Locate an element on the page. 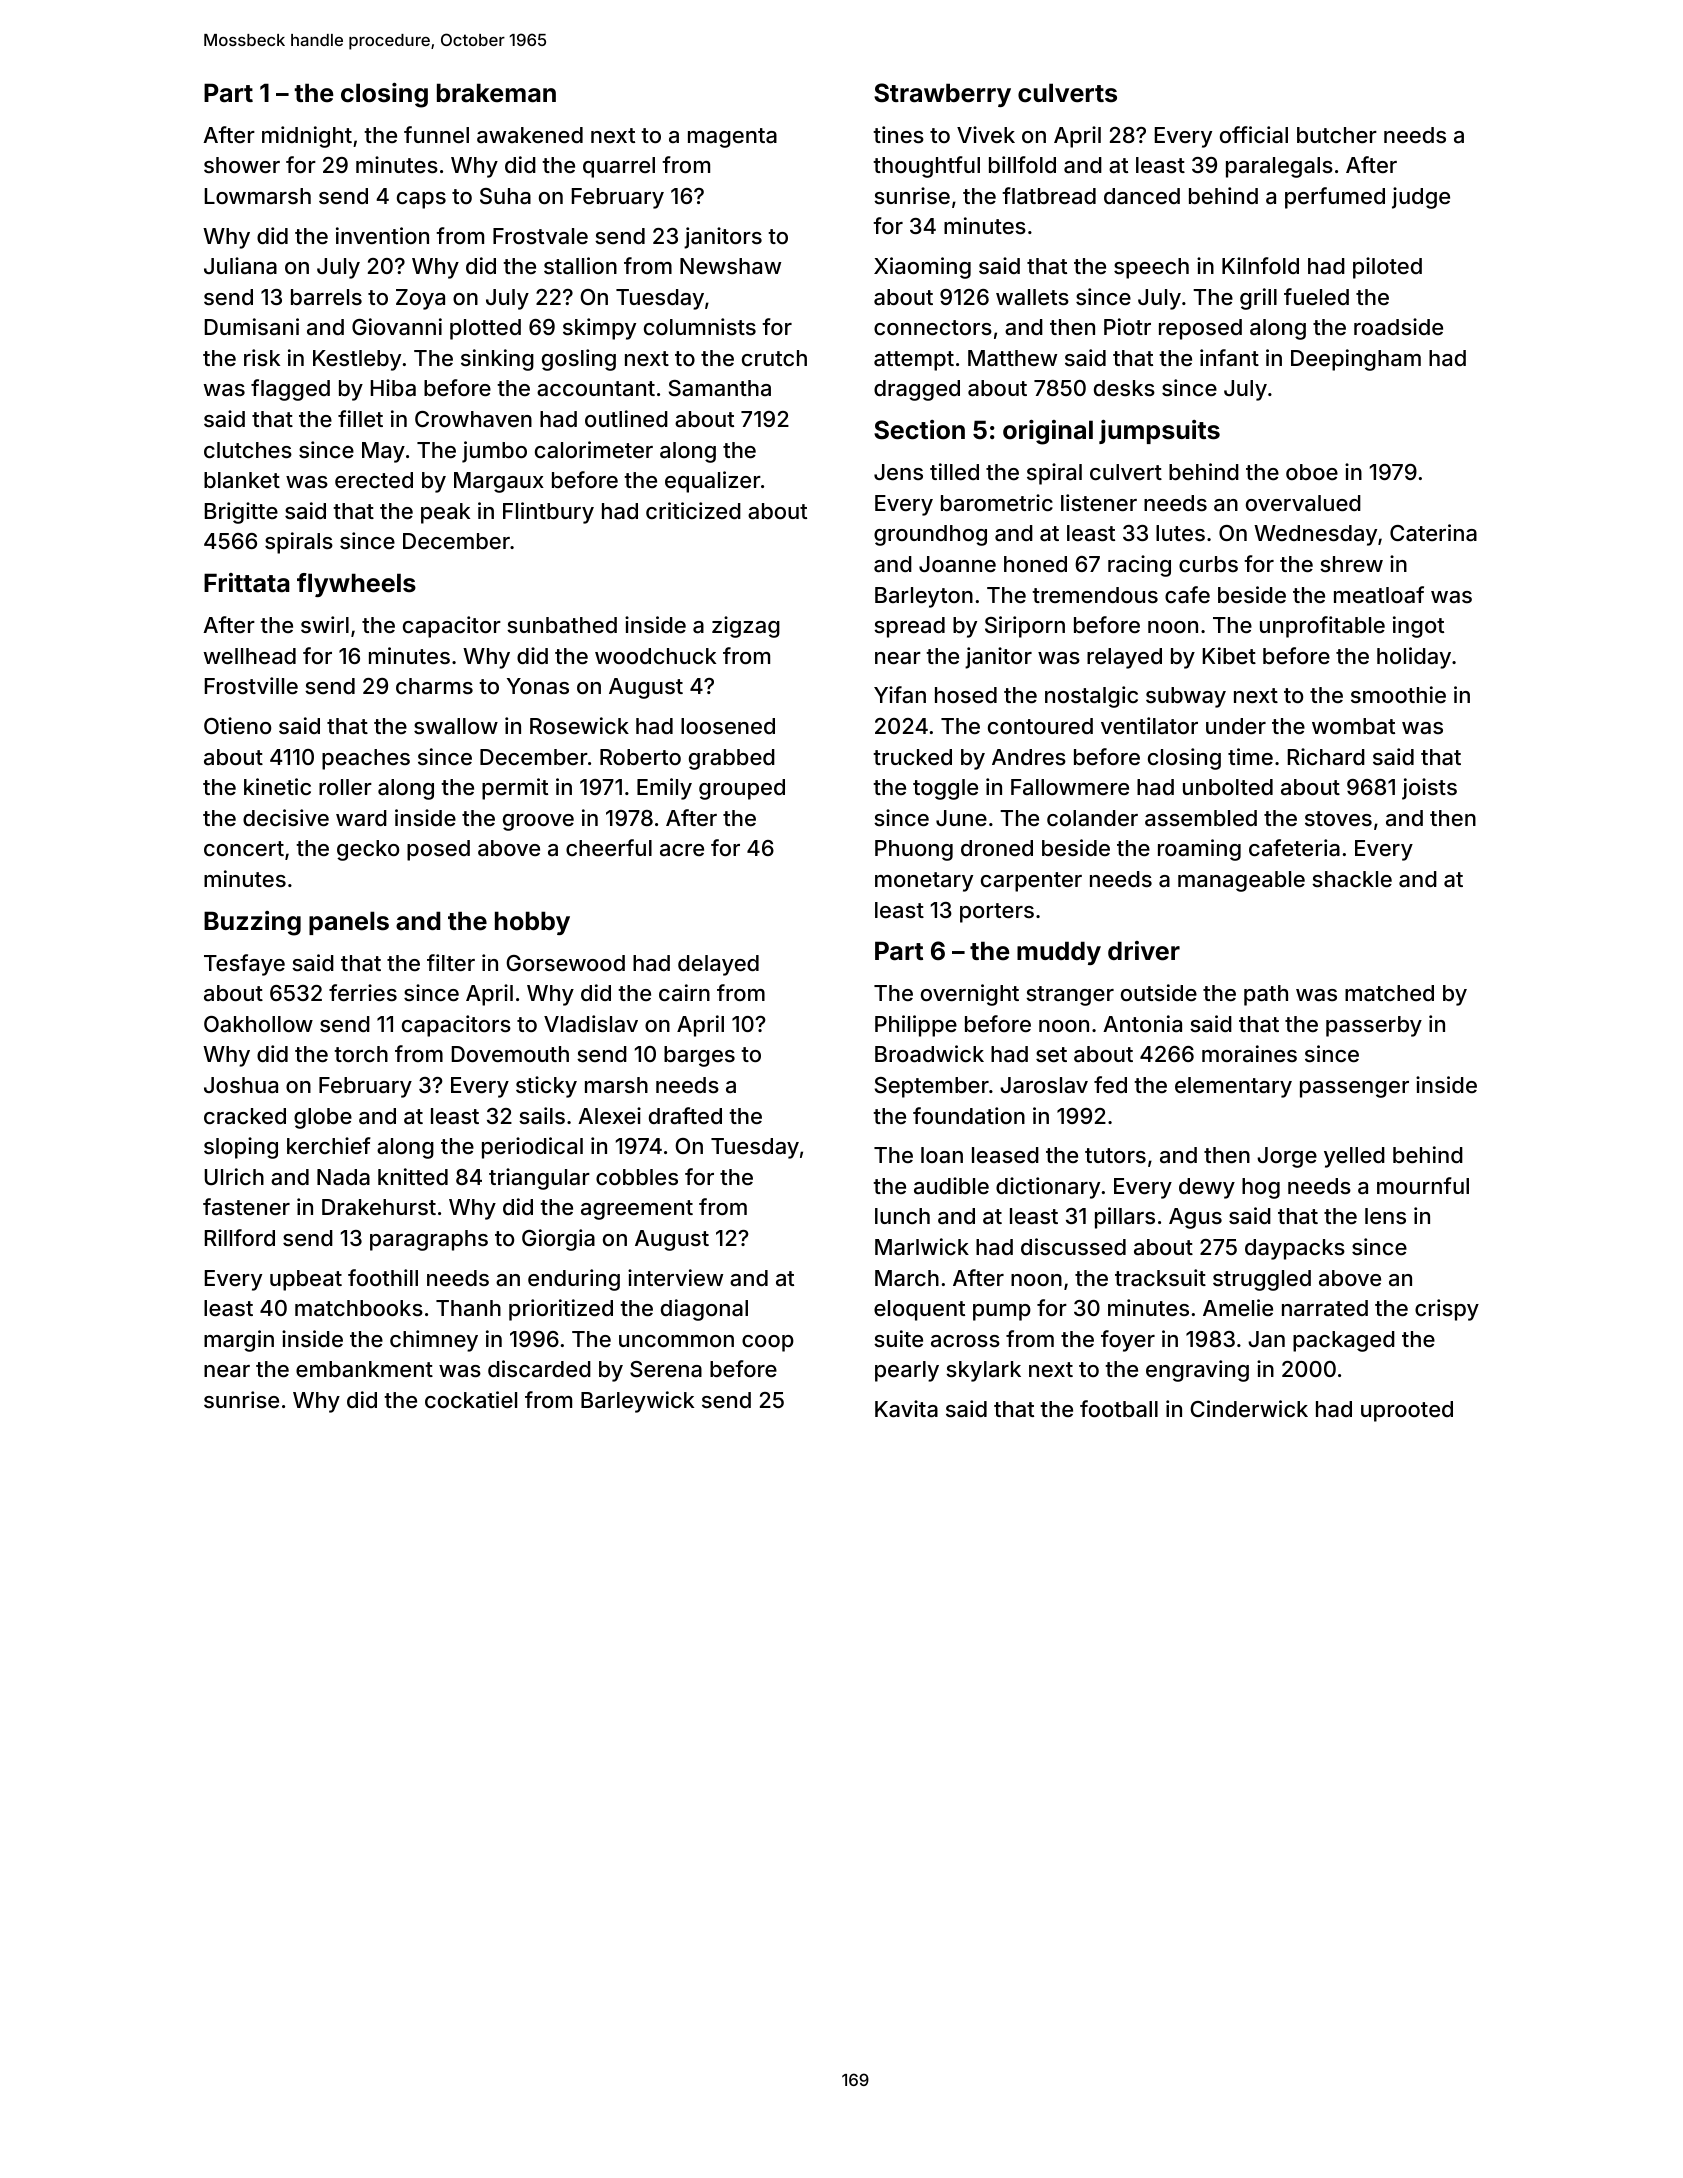  agreement is located at coordinates (637, 1210).
